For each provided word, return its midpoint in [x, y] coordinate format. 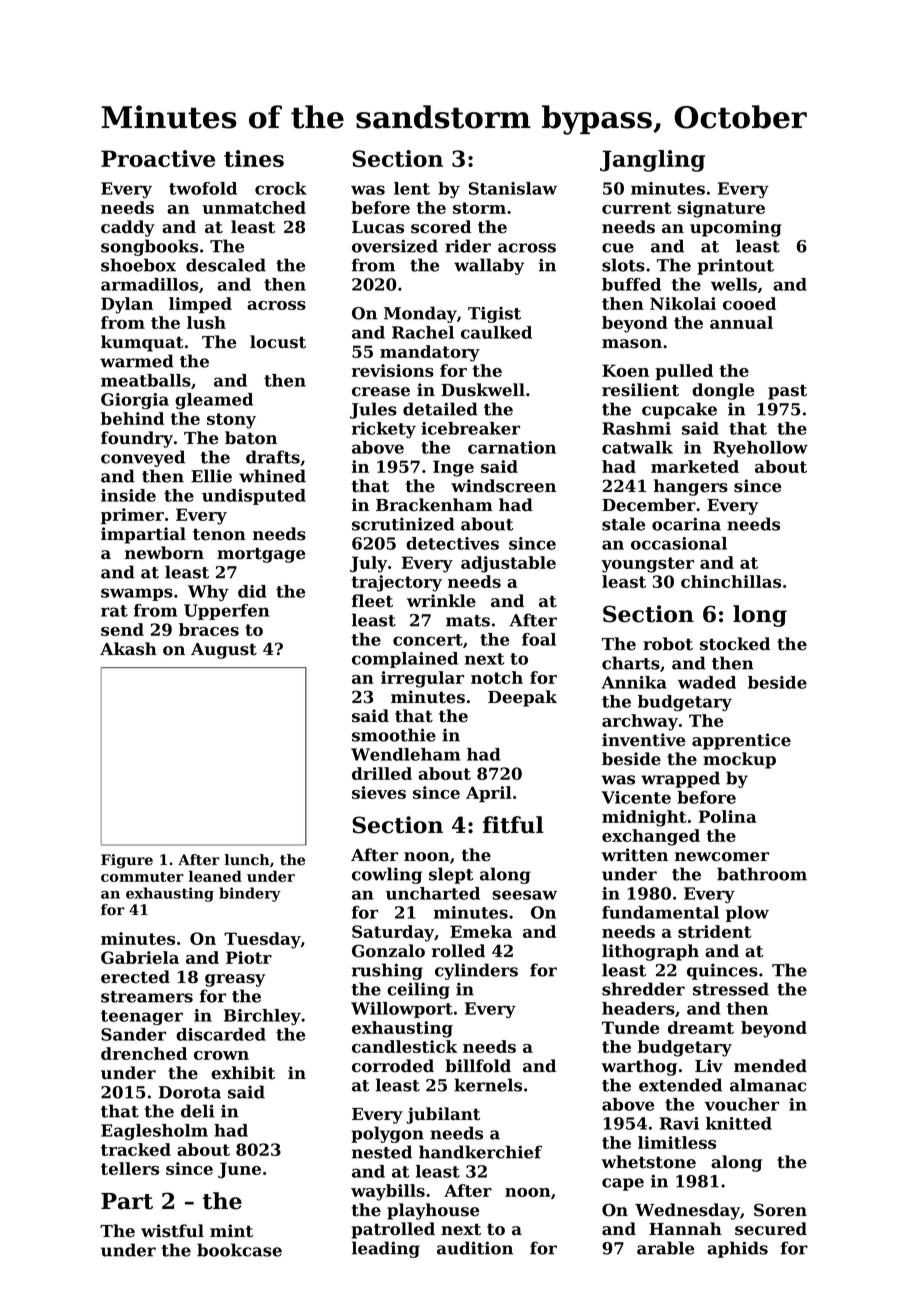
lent [412, 188]
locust [278, 342]
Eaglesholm [154, 1132]
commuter [142, 877]
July [368, 564]
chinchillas [731, 581]
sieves [379, 792]
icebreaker [470, 428]
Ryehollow [760, 449]
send [122, 629]
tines [254, 158]
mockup [739, 760]
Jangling [652, 161]
